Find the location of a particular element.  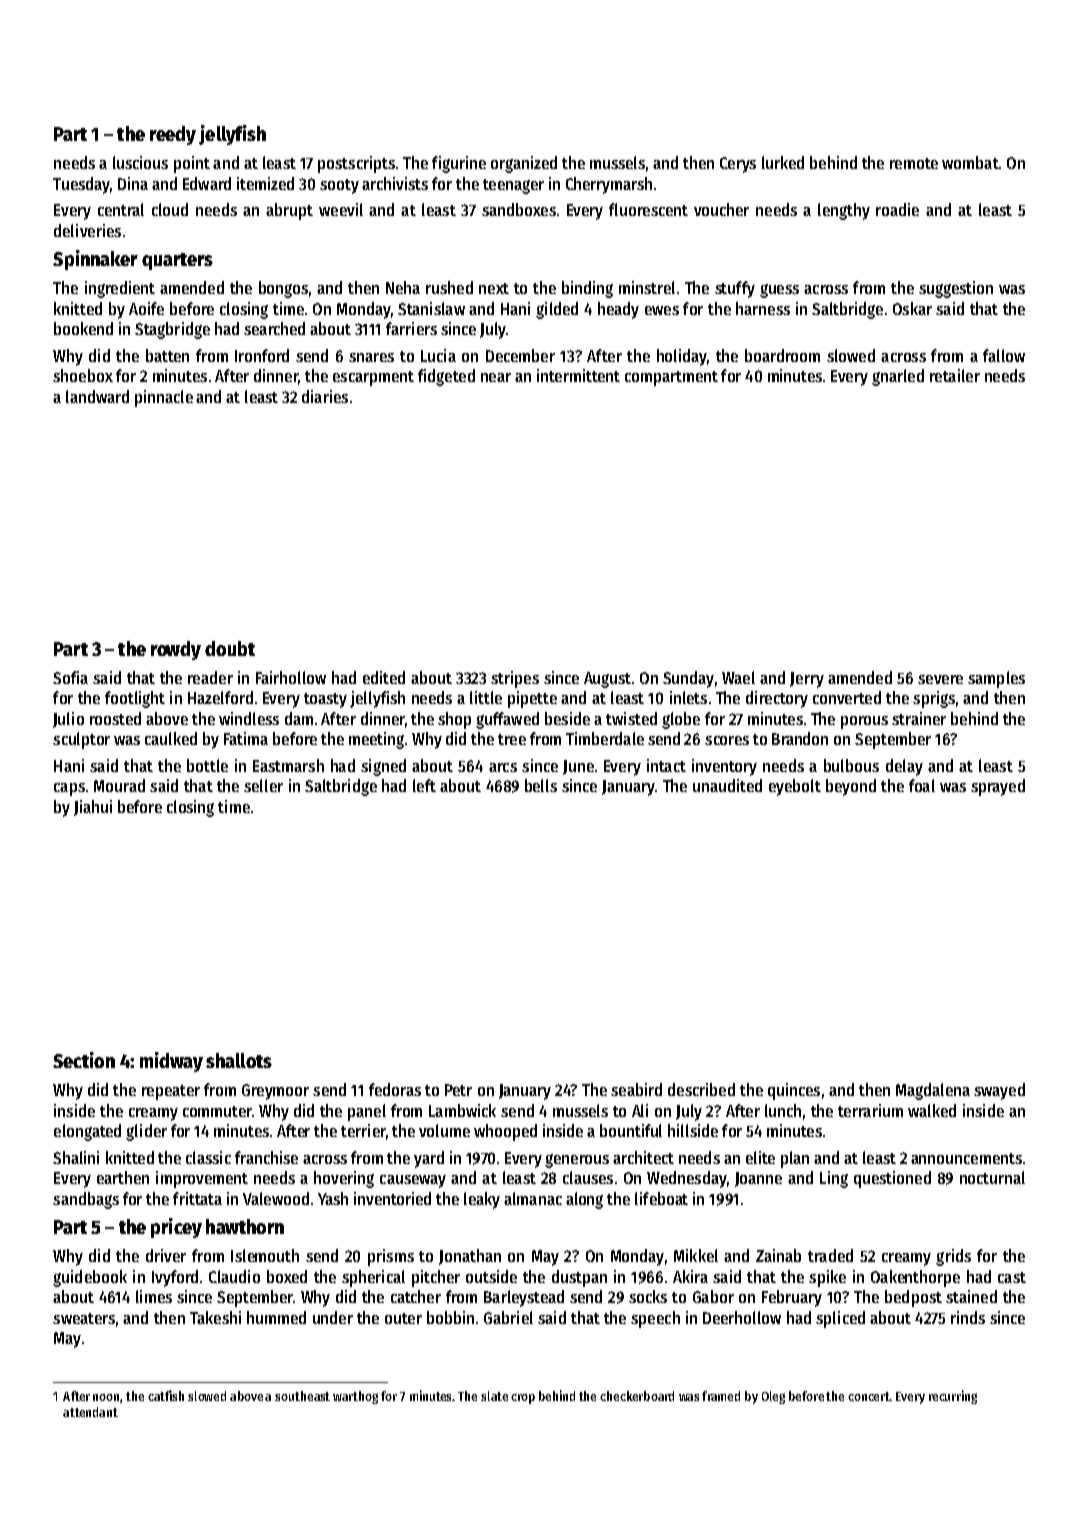

boardroom is located at coordinates (782, 355).
